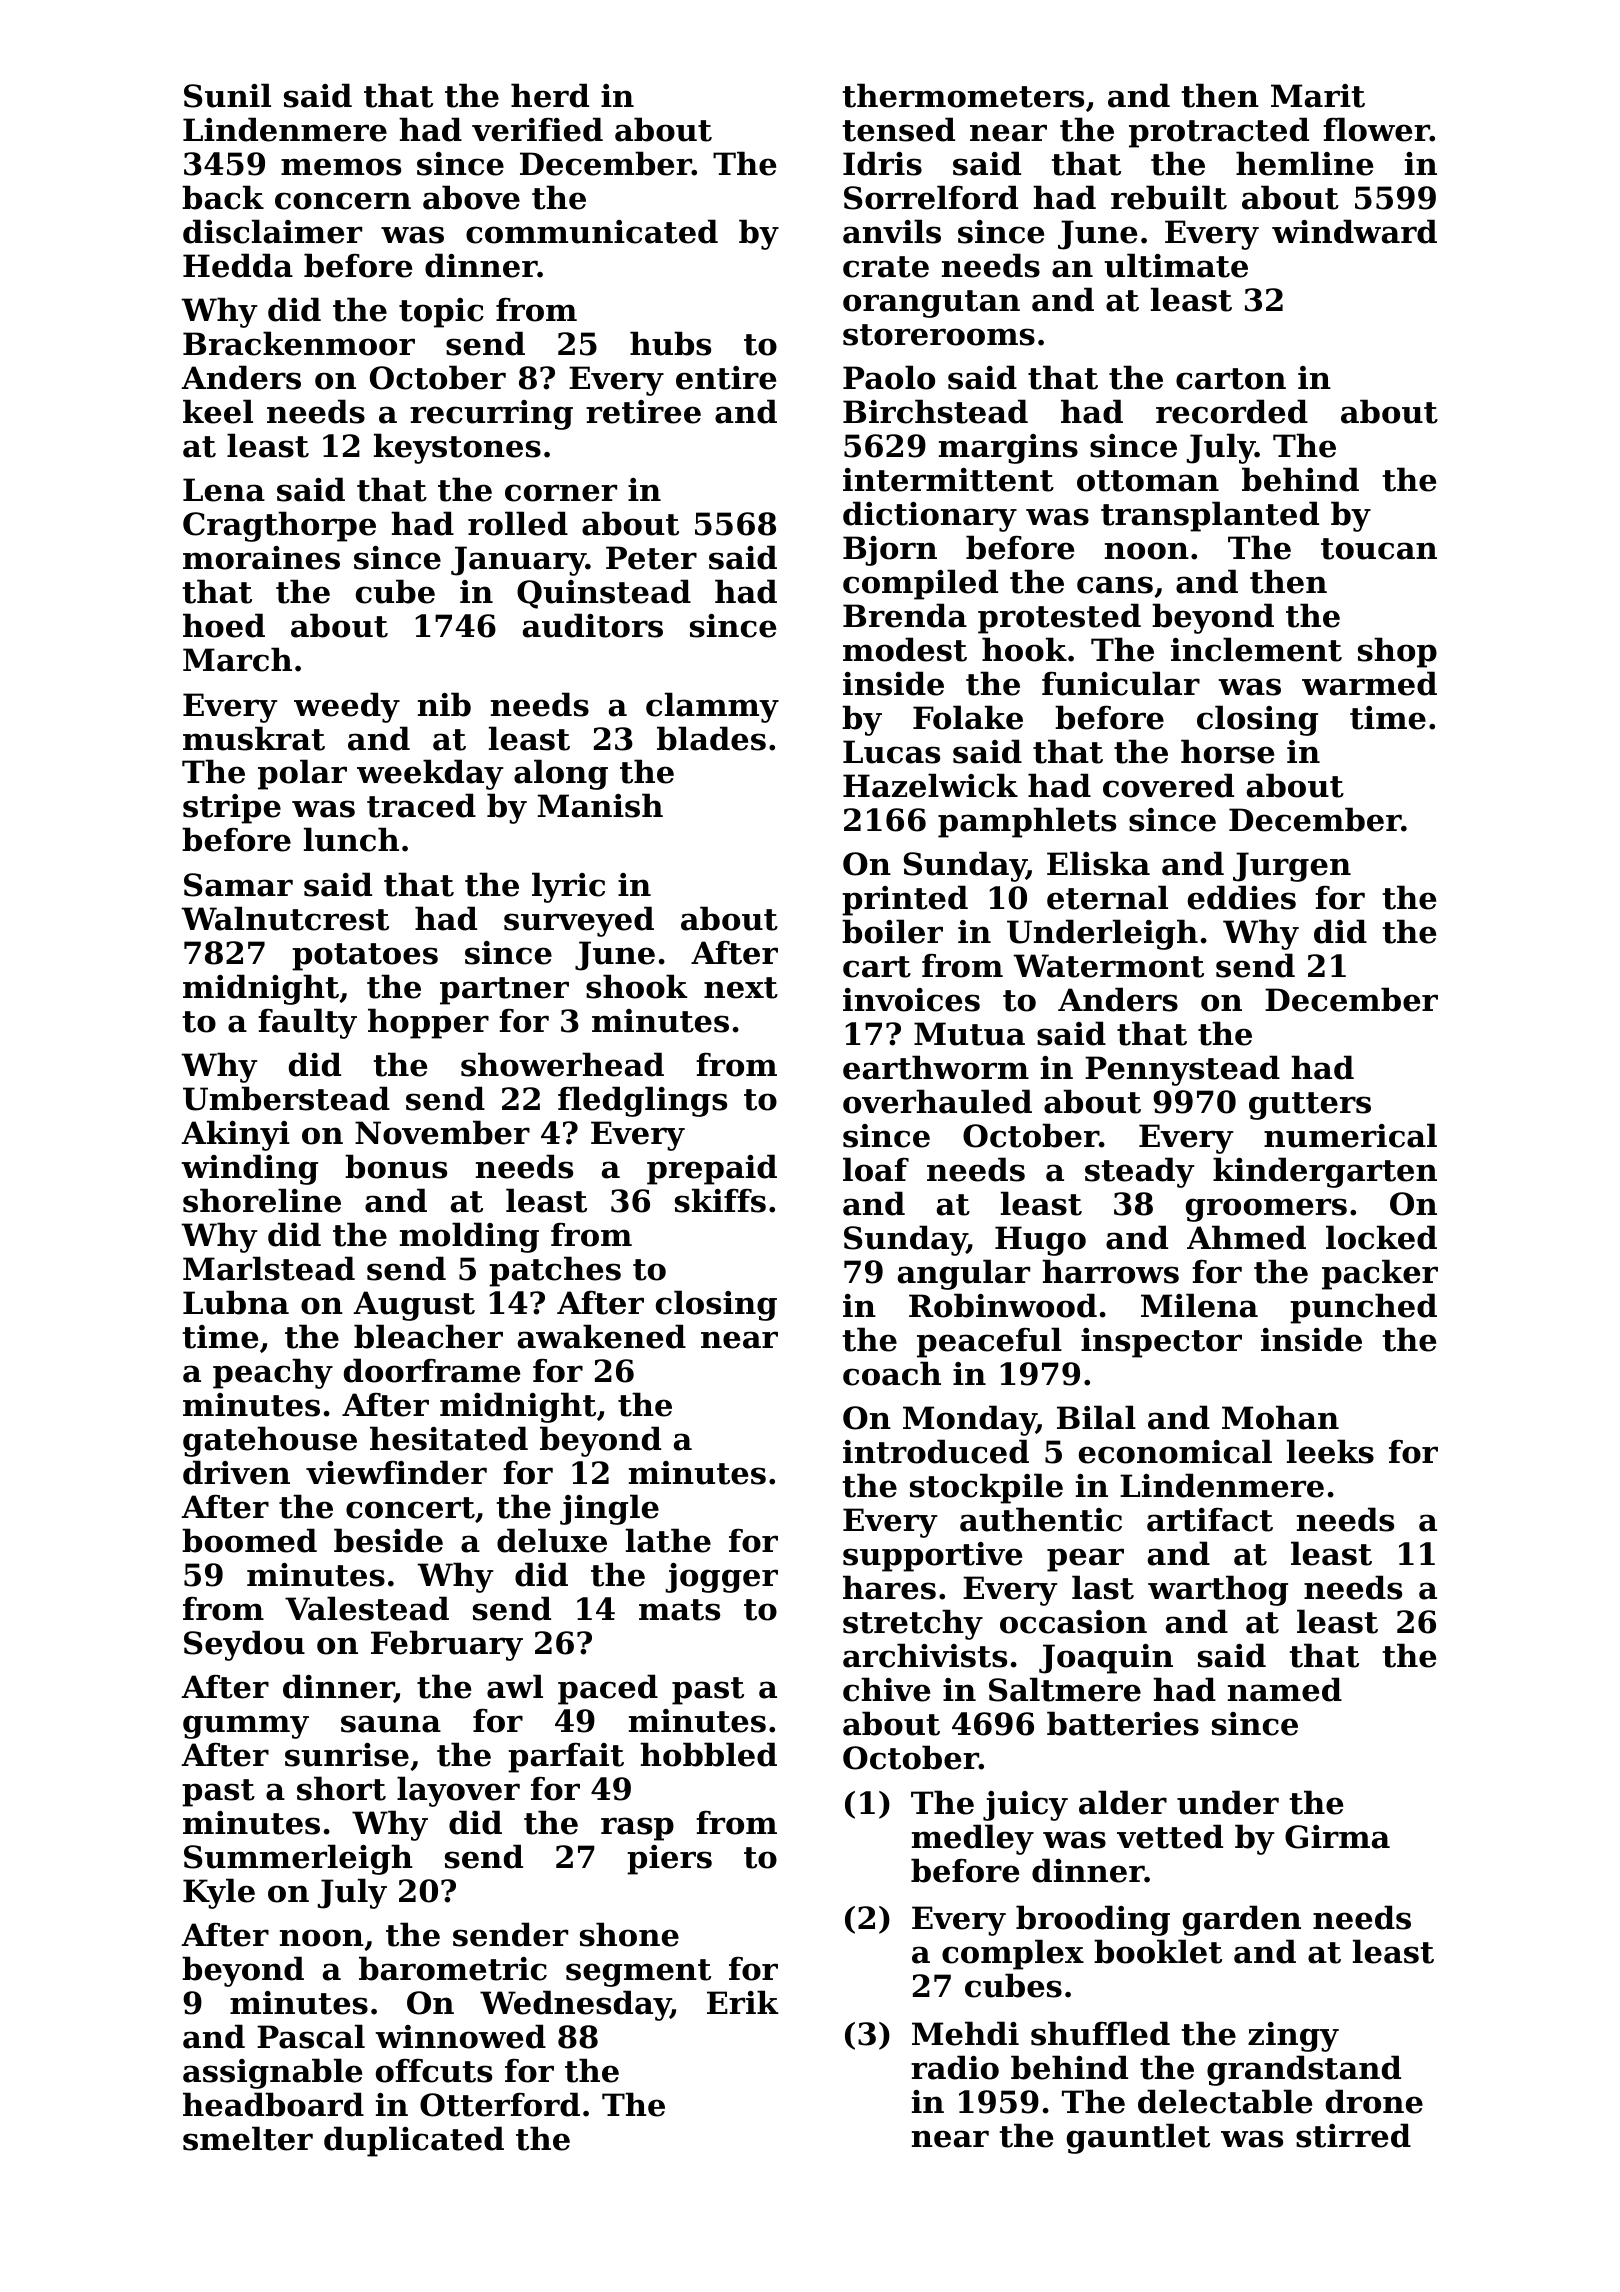  What do you see at coordinates (963, 95) in the screenshot?
I see `thermometers` at bounding box center [963, 95].
